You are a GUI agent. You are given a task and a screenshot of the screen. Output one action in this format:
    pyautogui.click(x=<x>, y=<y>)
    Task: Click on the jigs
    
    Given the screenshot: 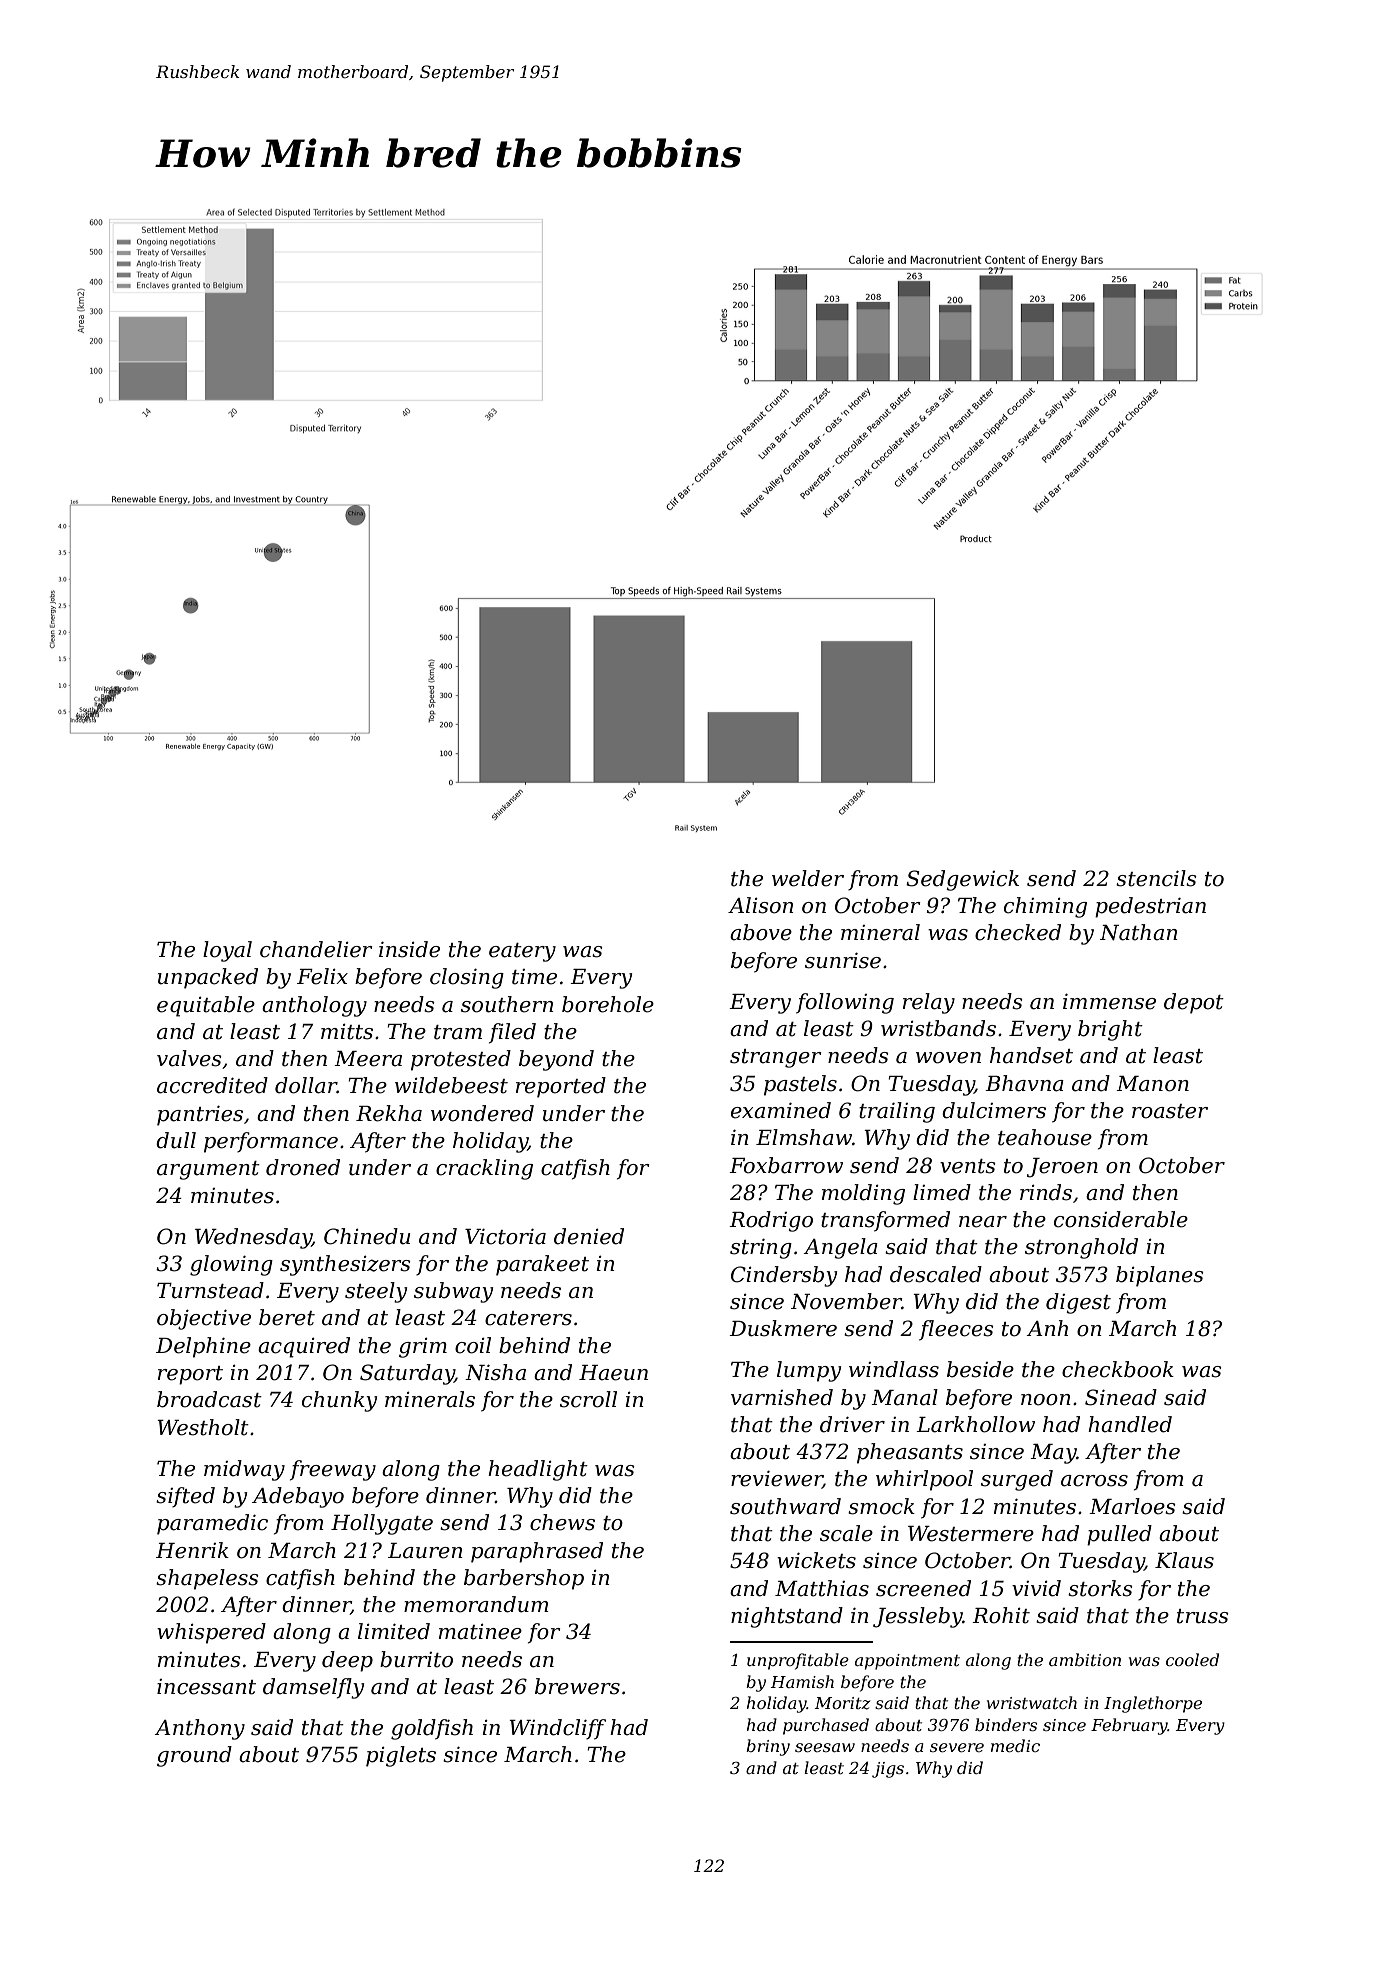 What is the action you would take?
    pyautogui.click(x=888, y=1770)
